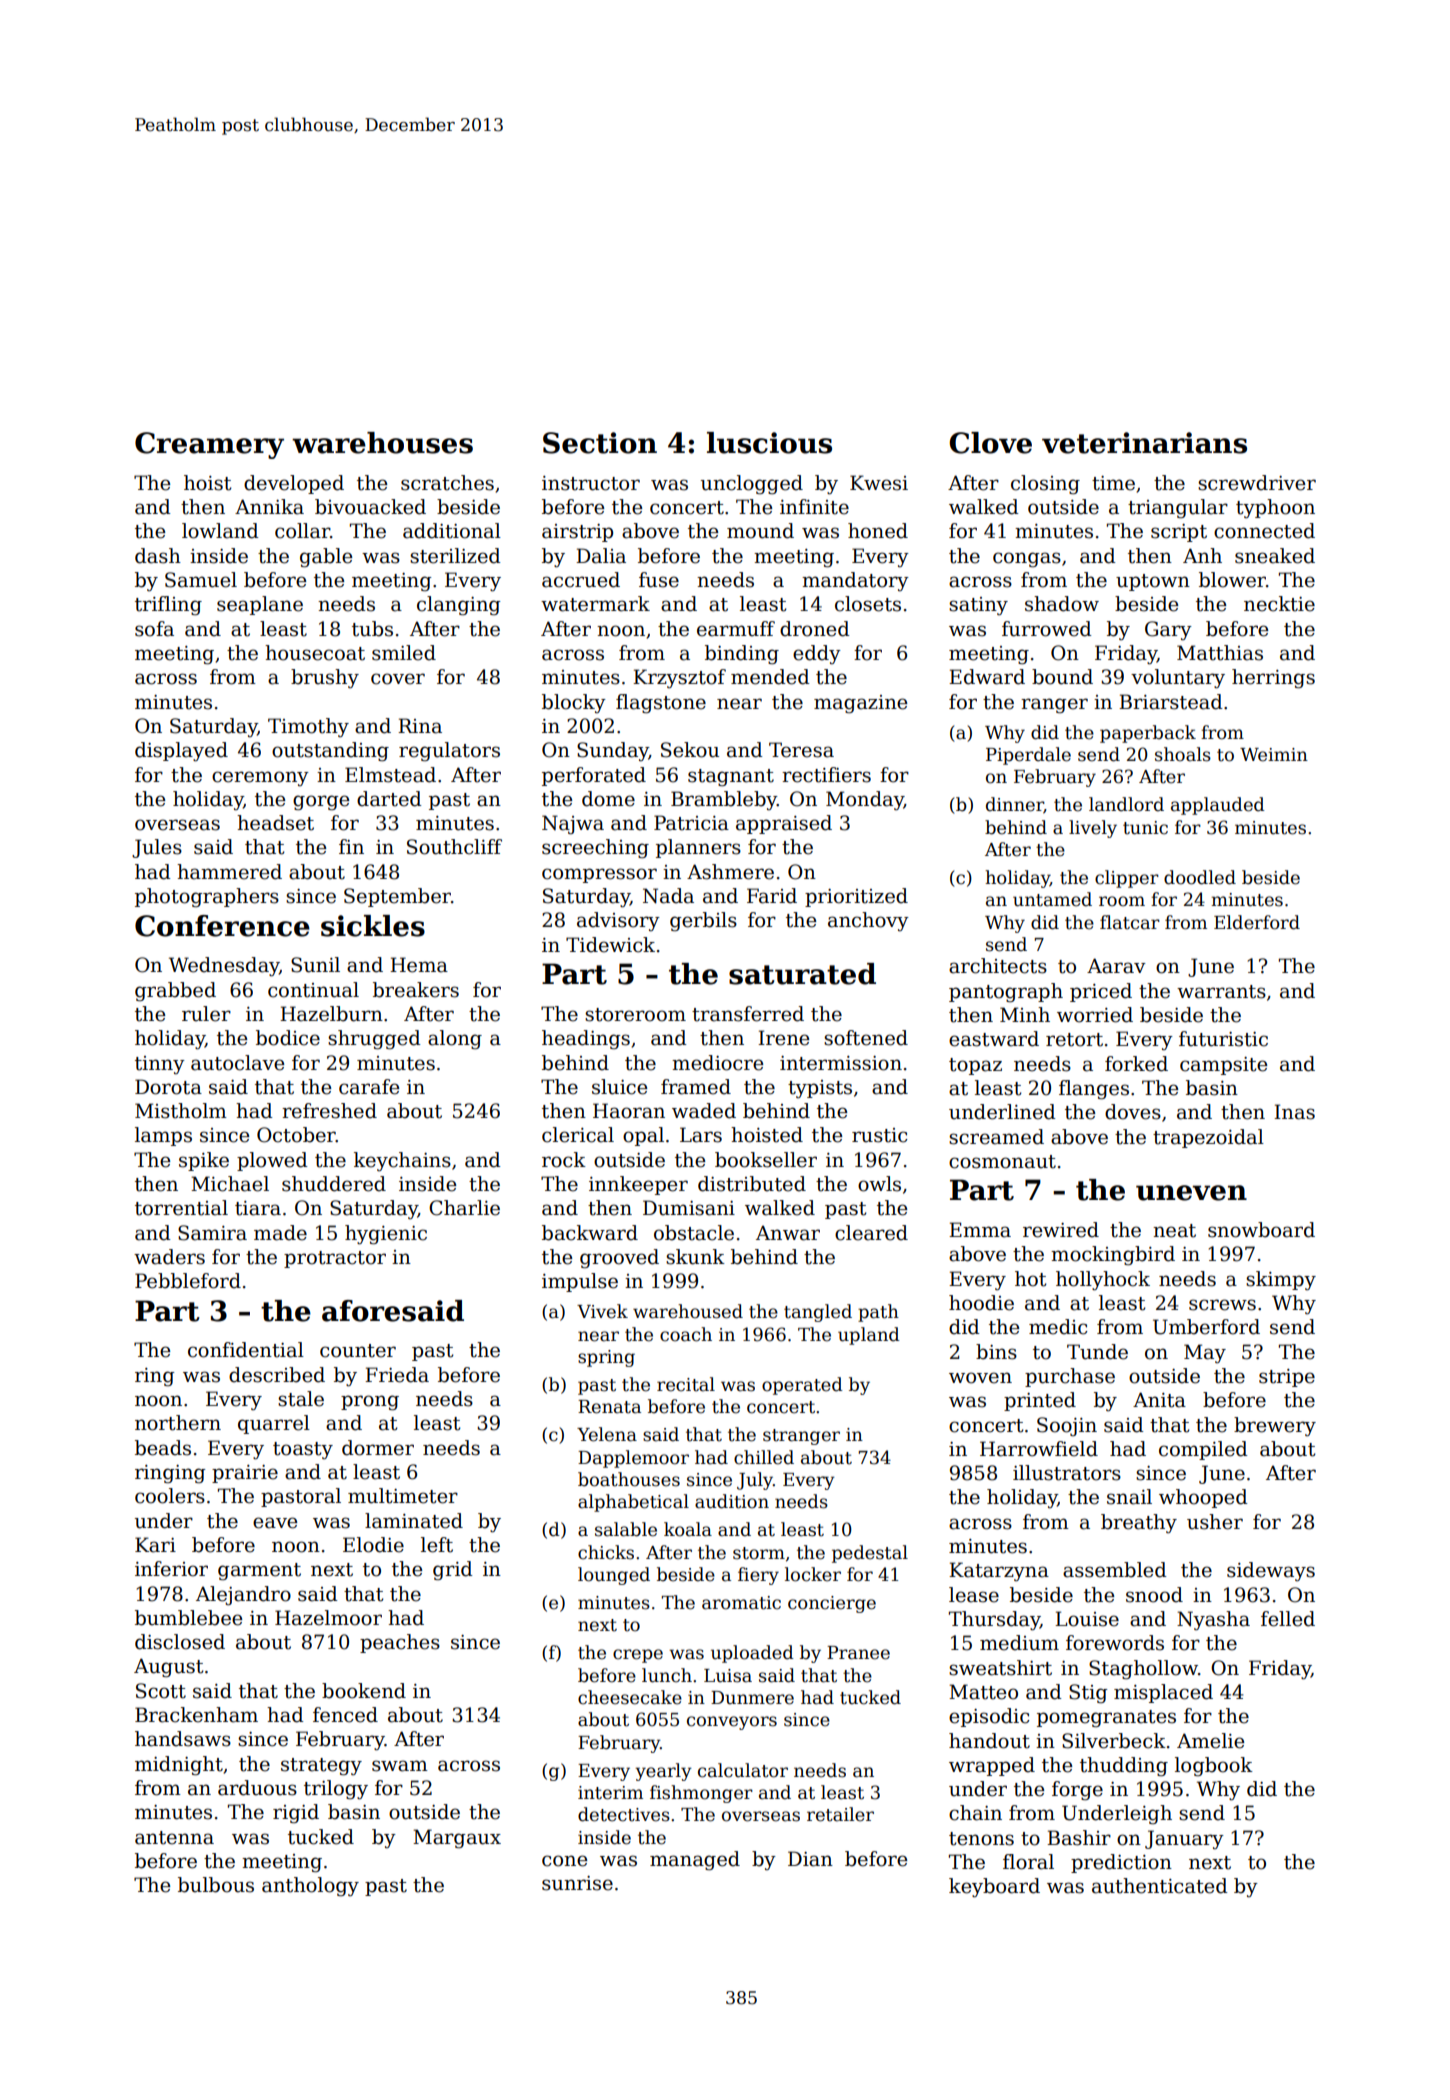 This page has width=1450, height=2100. What do you see at coordinates (1103, 1281) in the page?
I see `hollyhock` at bounding box center [1103, 1281].
